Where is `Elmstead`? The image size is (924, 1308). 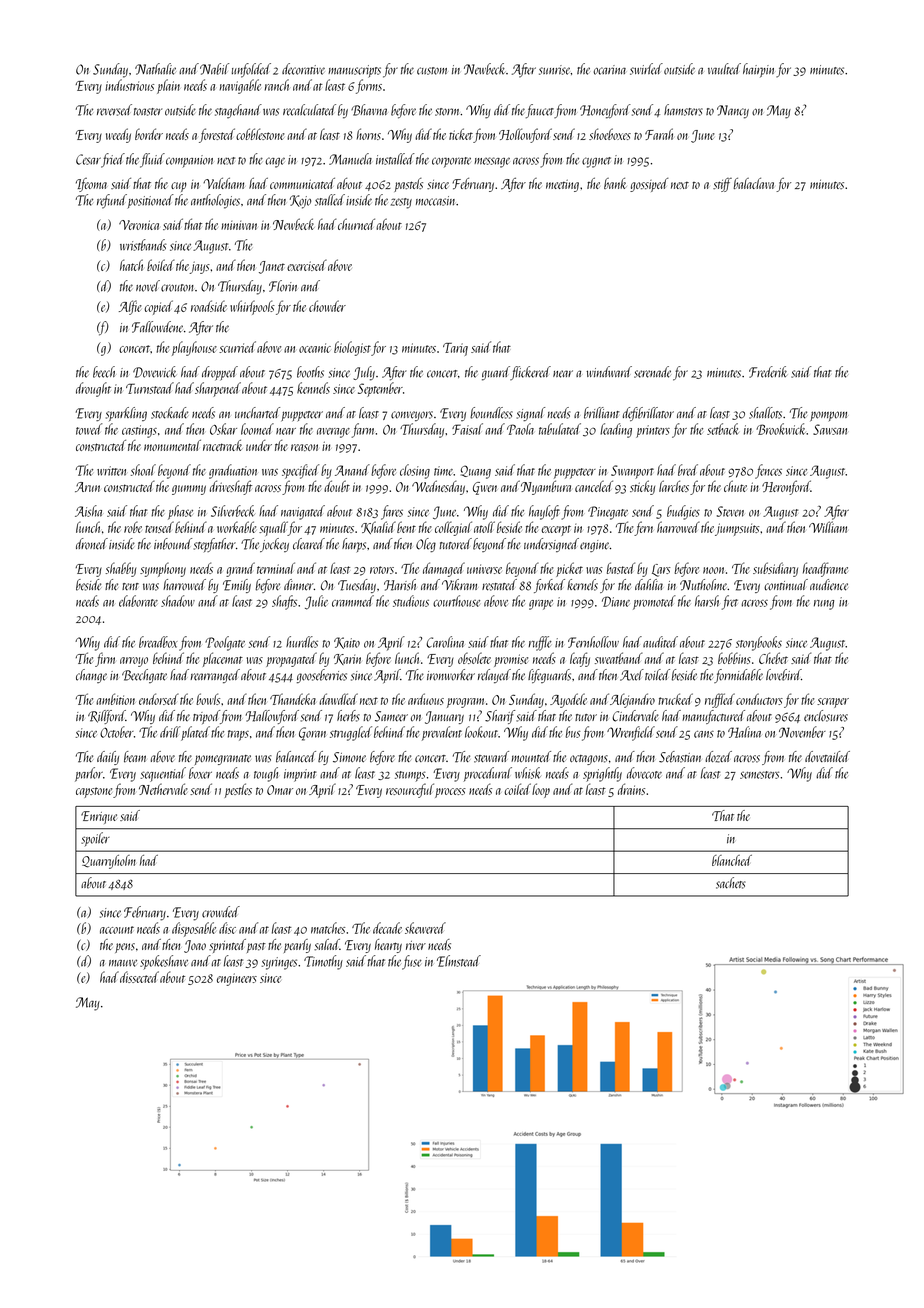 Elmstead is located at coordinates (459, 961).
